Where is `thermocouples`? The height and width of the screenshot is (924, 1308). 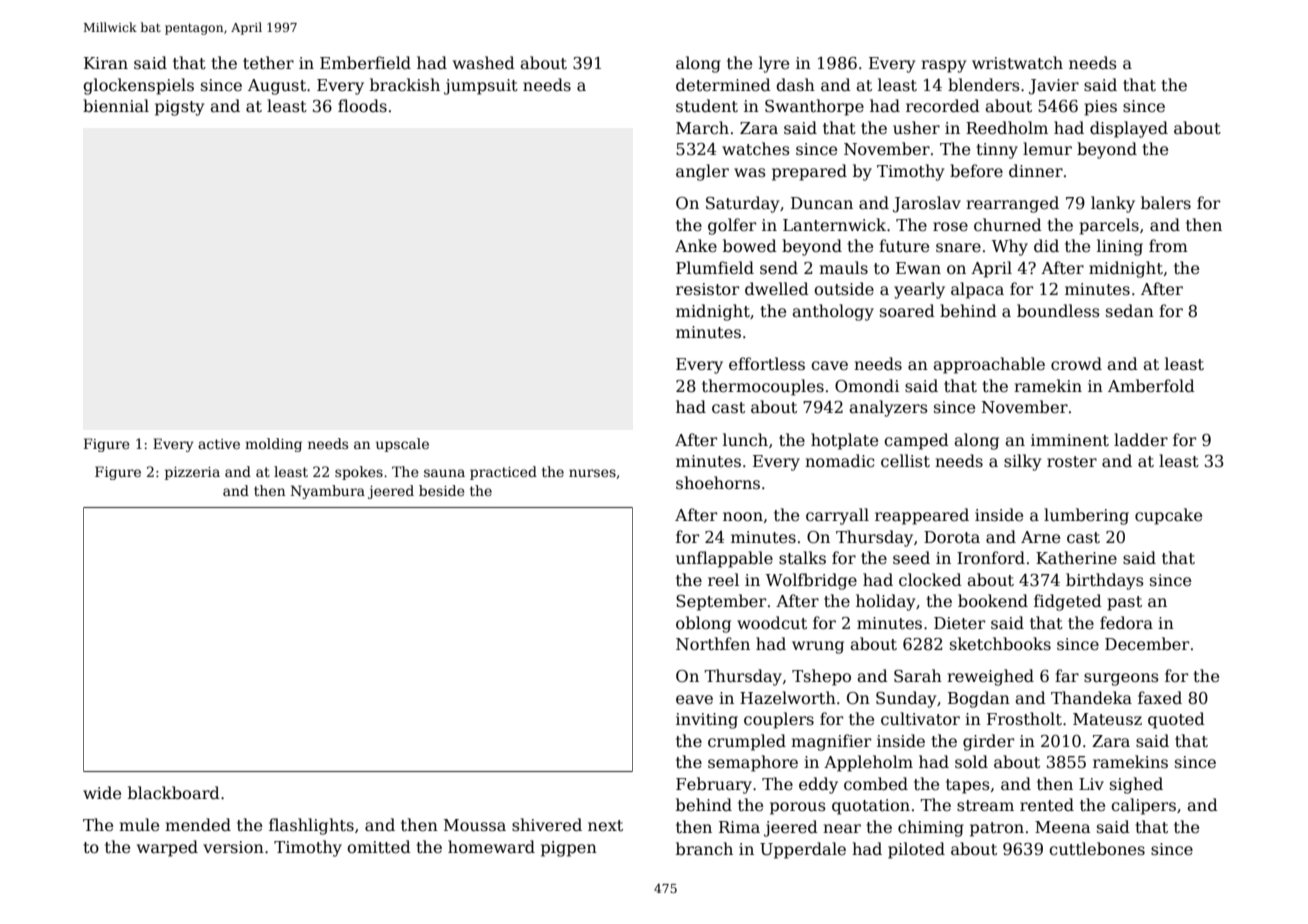
thermocouples is located at coordinates (763, 387).
